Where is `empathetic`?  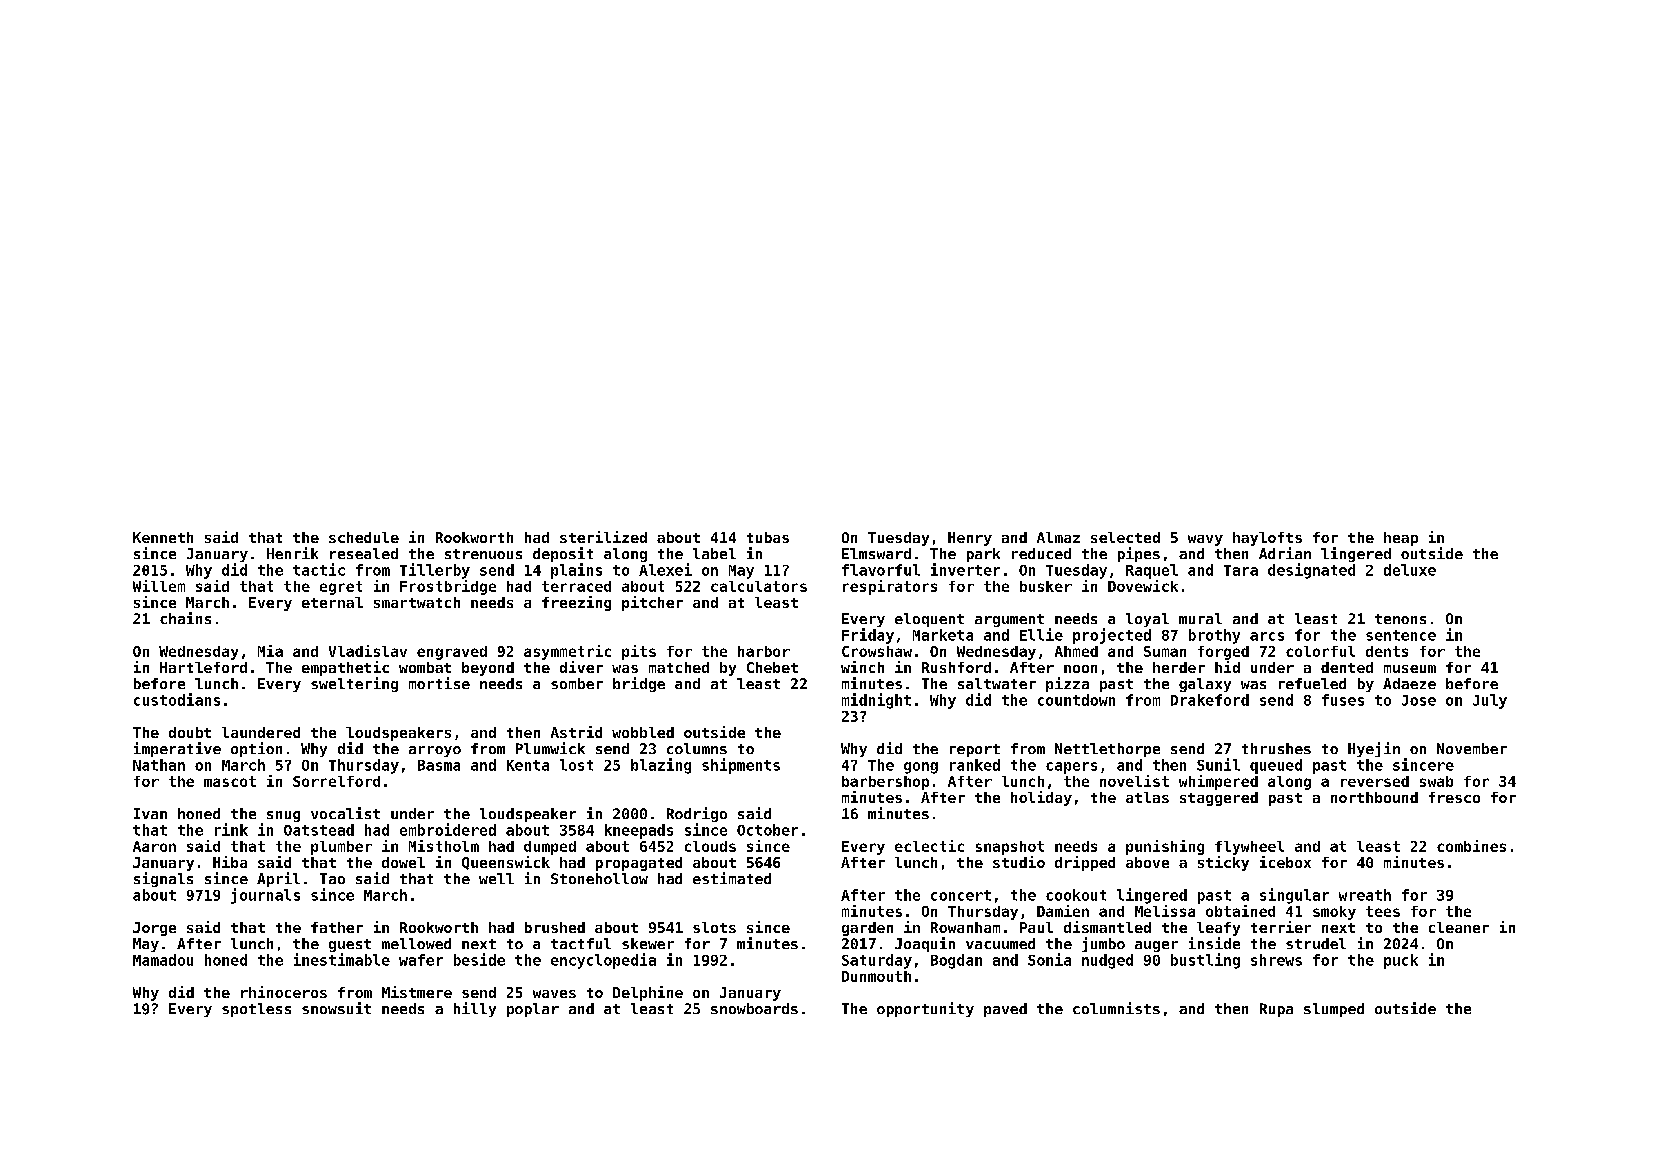
empathetic is located at coordinates (345, 668).
